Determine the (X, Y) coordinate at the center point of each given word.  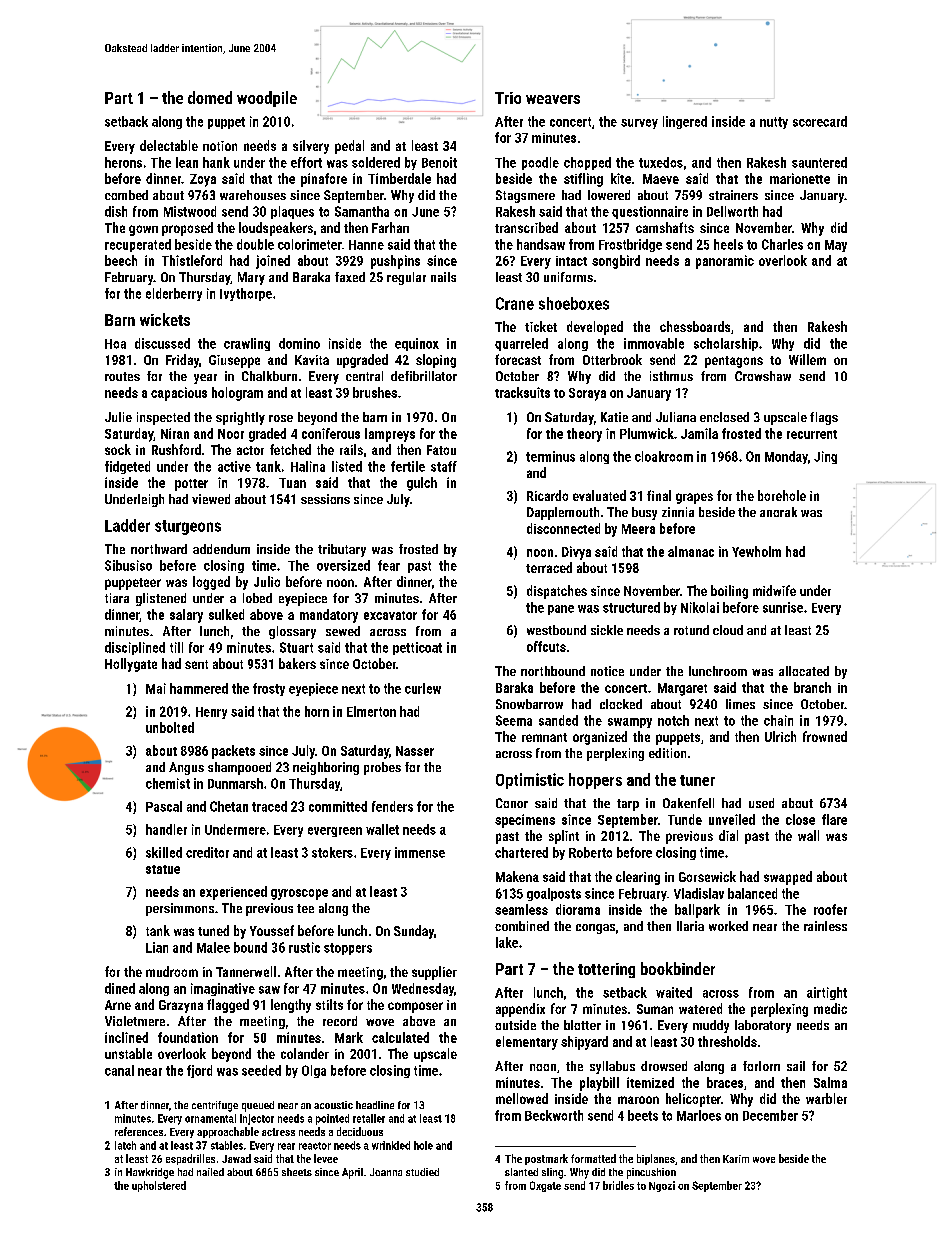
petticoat (417, 648)
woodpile (267, 99)
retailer (369, 1118)
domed (210, 97)
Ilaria (690, 926)
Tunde (685, 819)
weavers (553, 99)
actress (278, 1132)
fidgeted (127, 467)
